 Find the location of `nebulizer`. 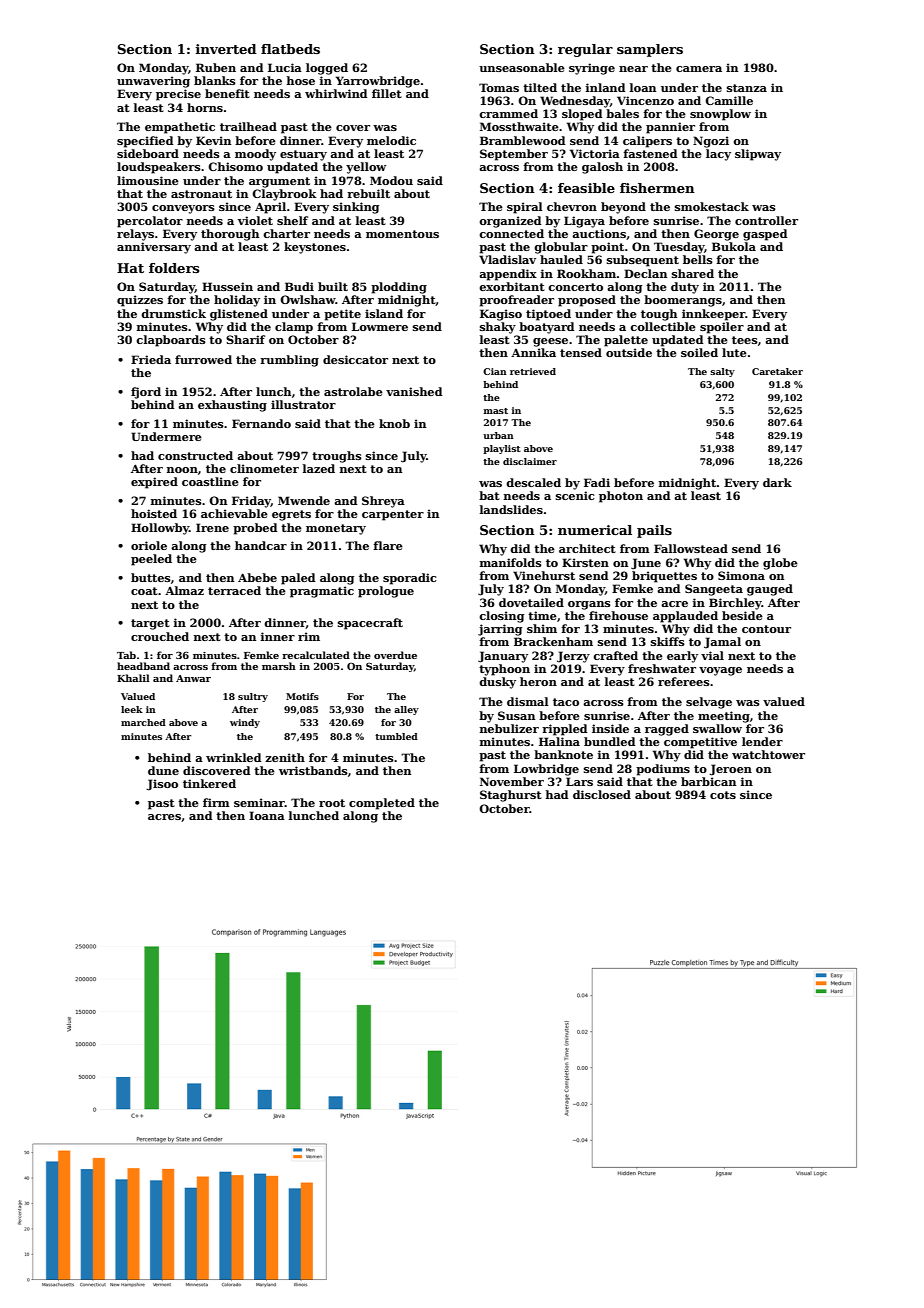

nebulizer is located at coordinates (509, 728).
